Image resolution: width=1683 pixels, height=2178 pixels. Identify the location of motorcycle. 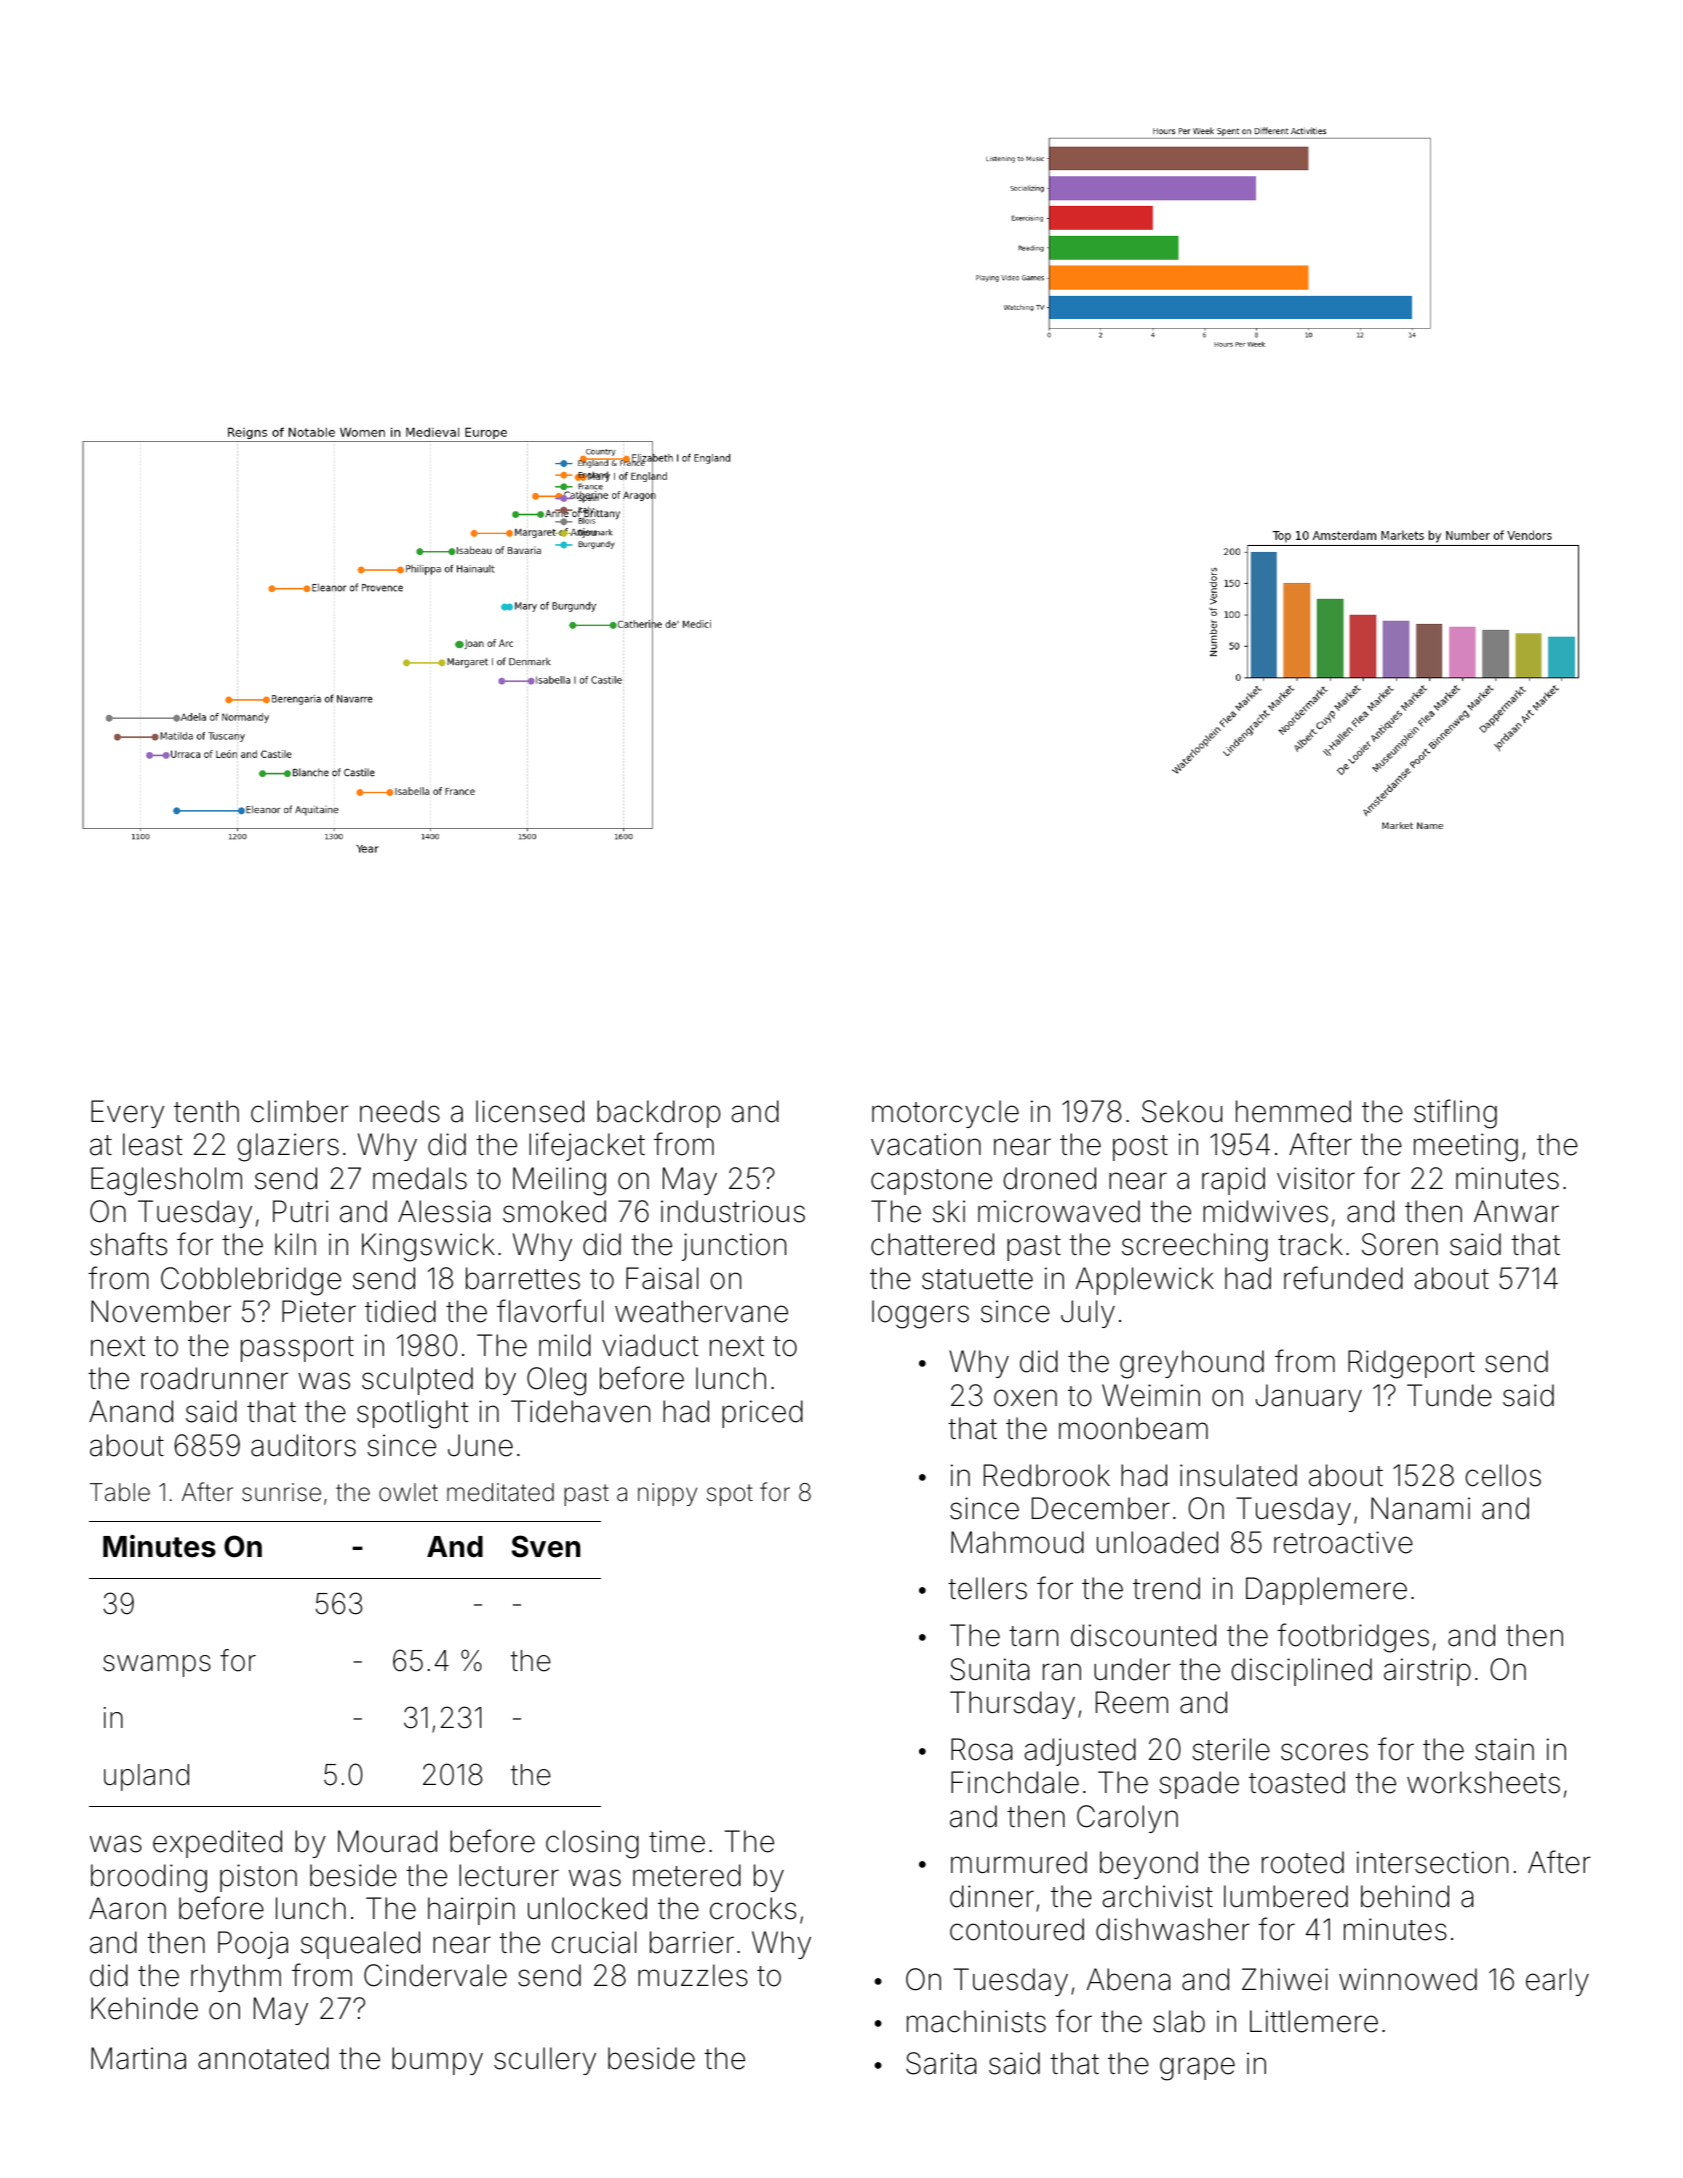
(945, 1114).
